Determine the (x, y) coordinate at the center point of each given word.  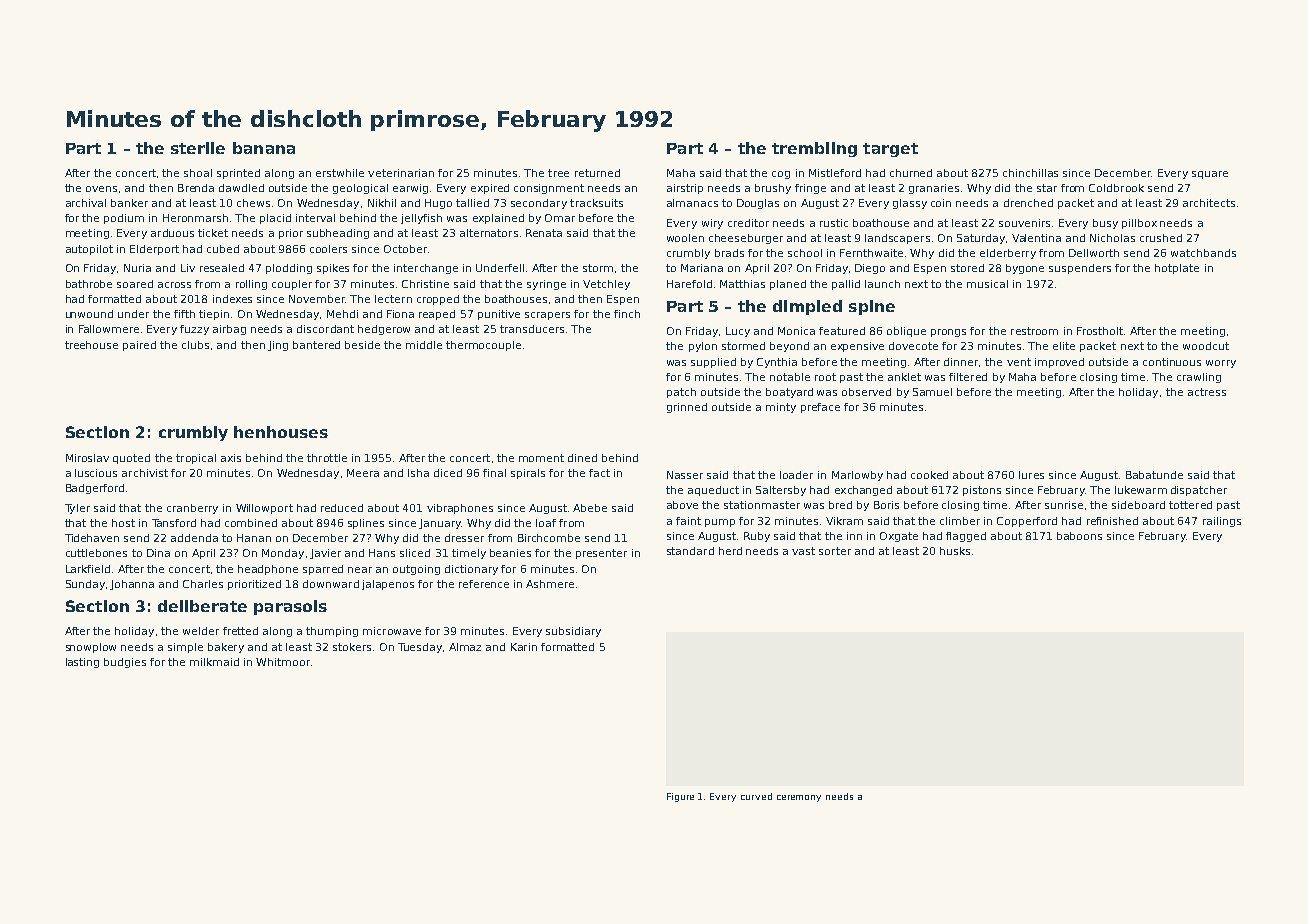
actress (1207, 392)
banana (264, 148)
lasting (82, 663)
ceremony (799, 798)
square (1210, 175)
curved (756, 796)
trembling (814, 149)
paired (139, 346)
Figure (680, 797)
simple (185, 648)
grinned (687, 408)
